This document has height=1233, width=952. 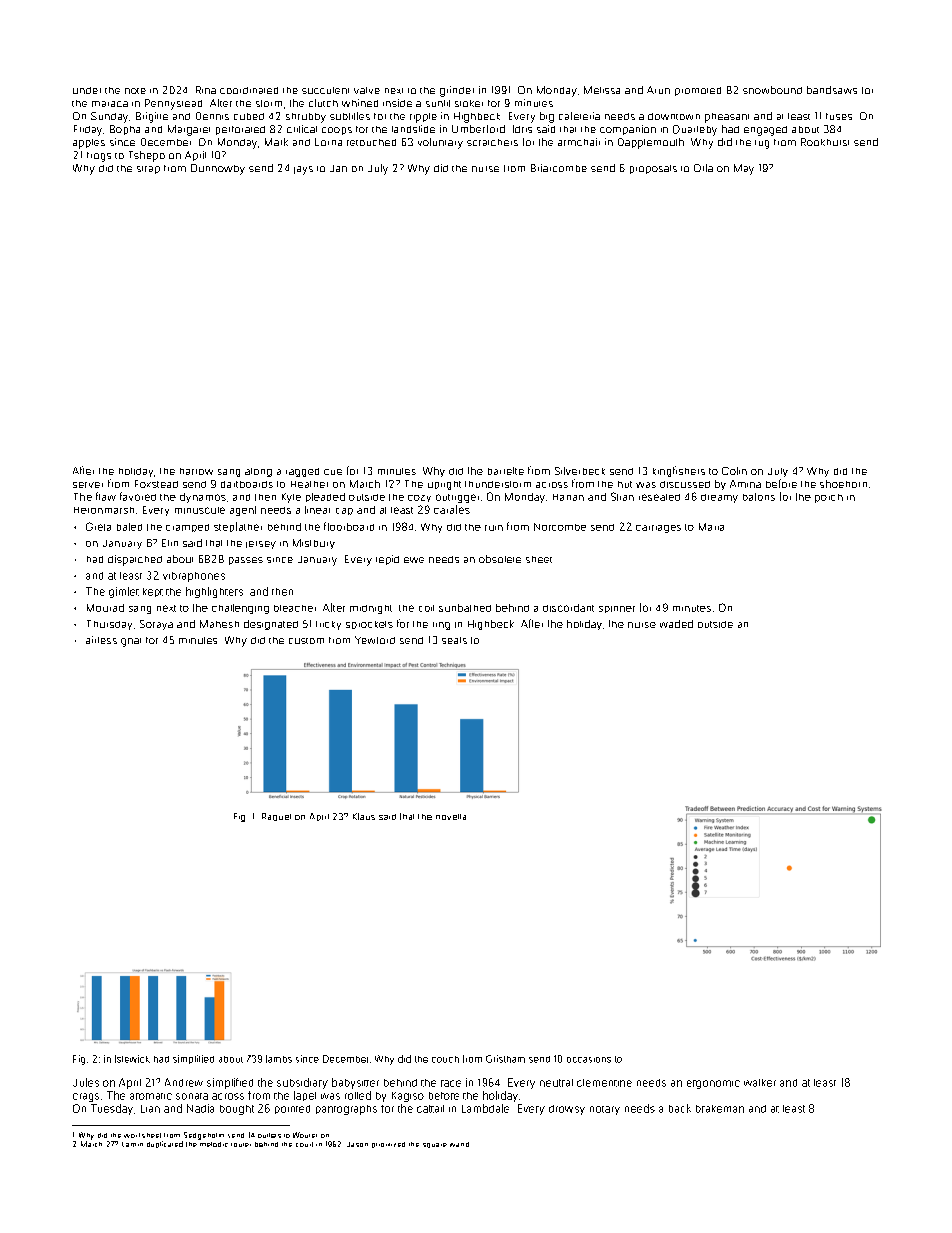 I want to click on waded, so click(x=676, y=624).
